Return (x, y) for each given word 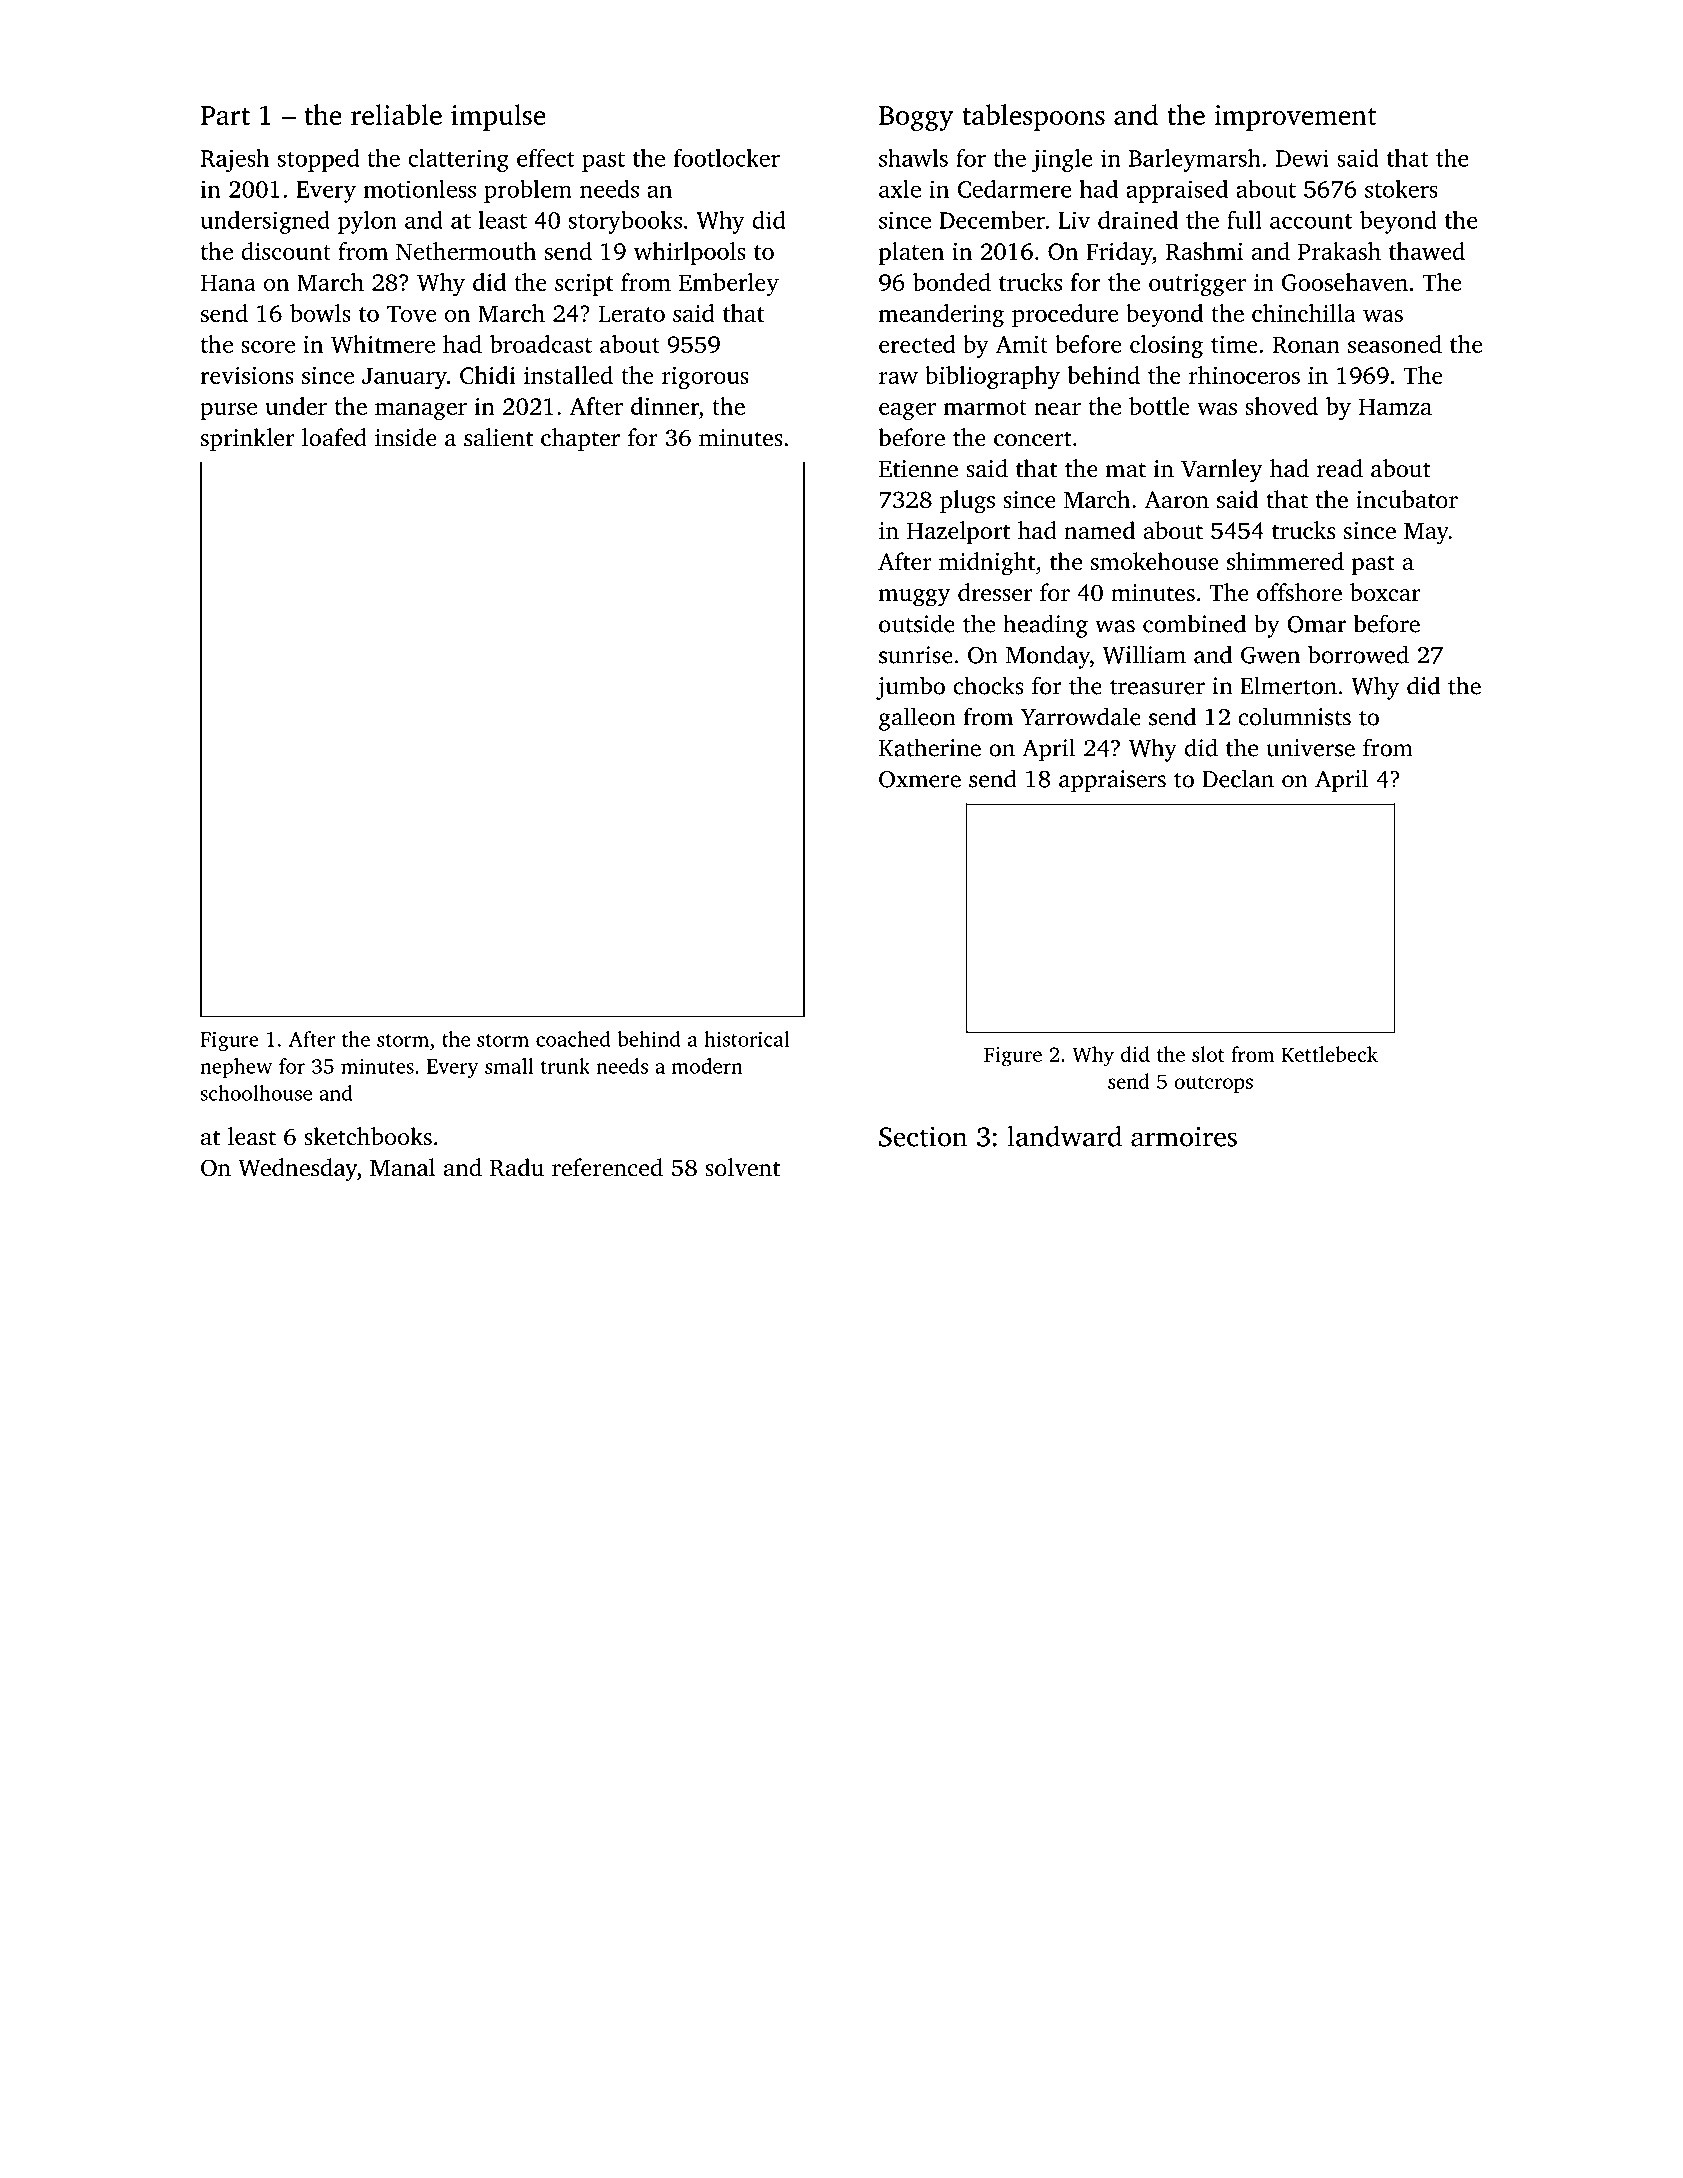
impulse (498, 117)
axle (900, 189)
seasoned (1395, 344)
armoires (1184, 1136)
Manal (402, 1167)
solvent (742, 1167)
